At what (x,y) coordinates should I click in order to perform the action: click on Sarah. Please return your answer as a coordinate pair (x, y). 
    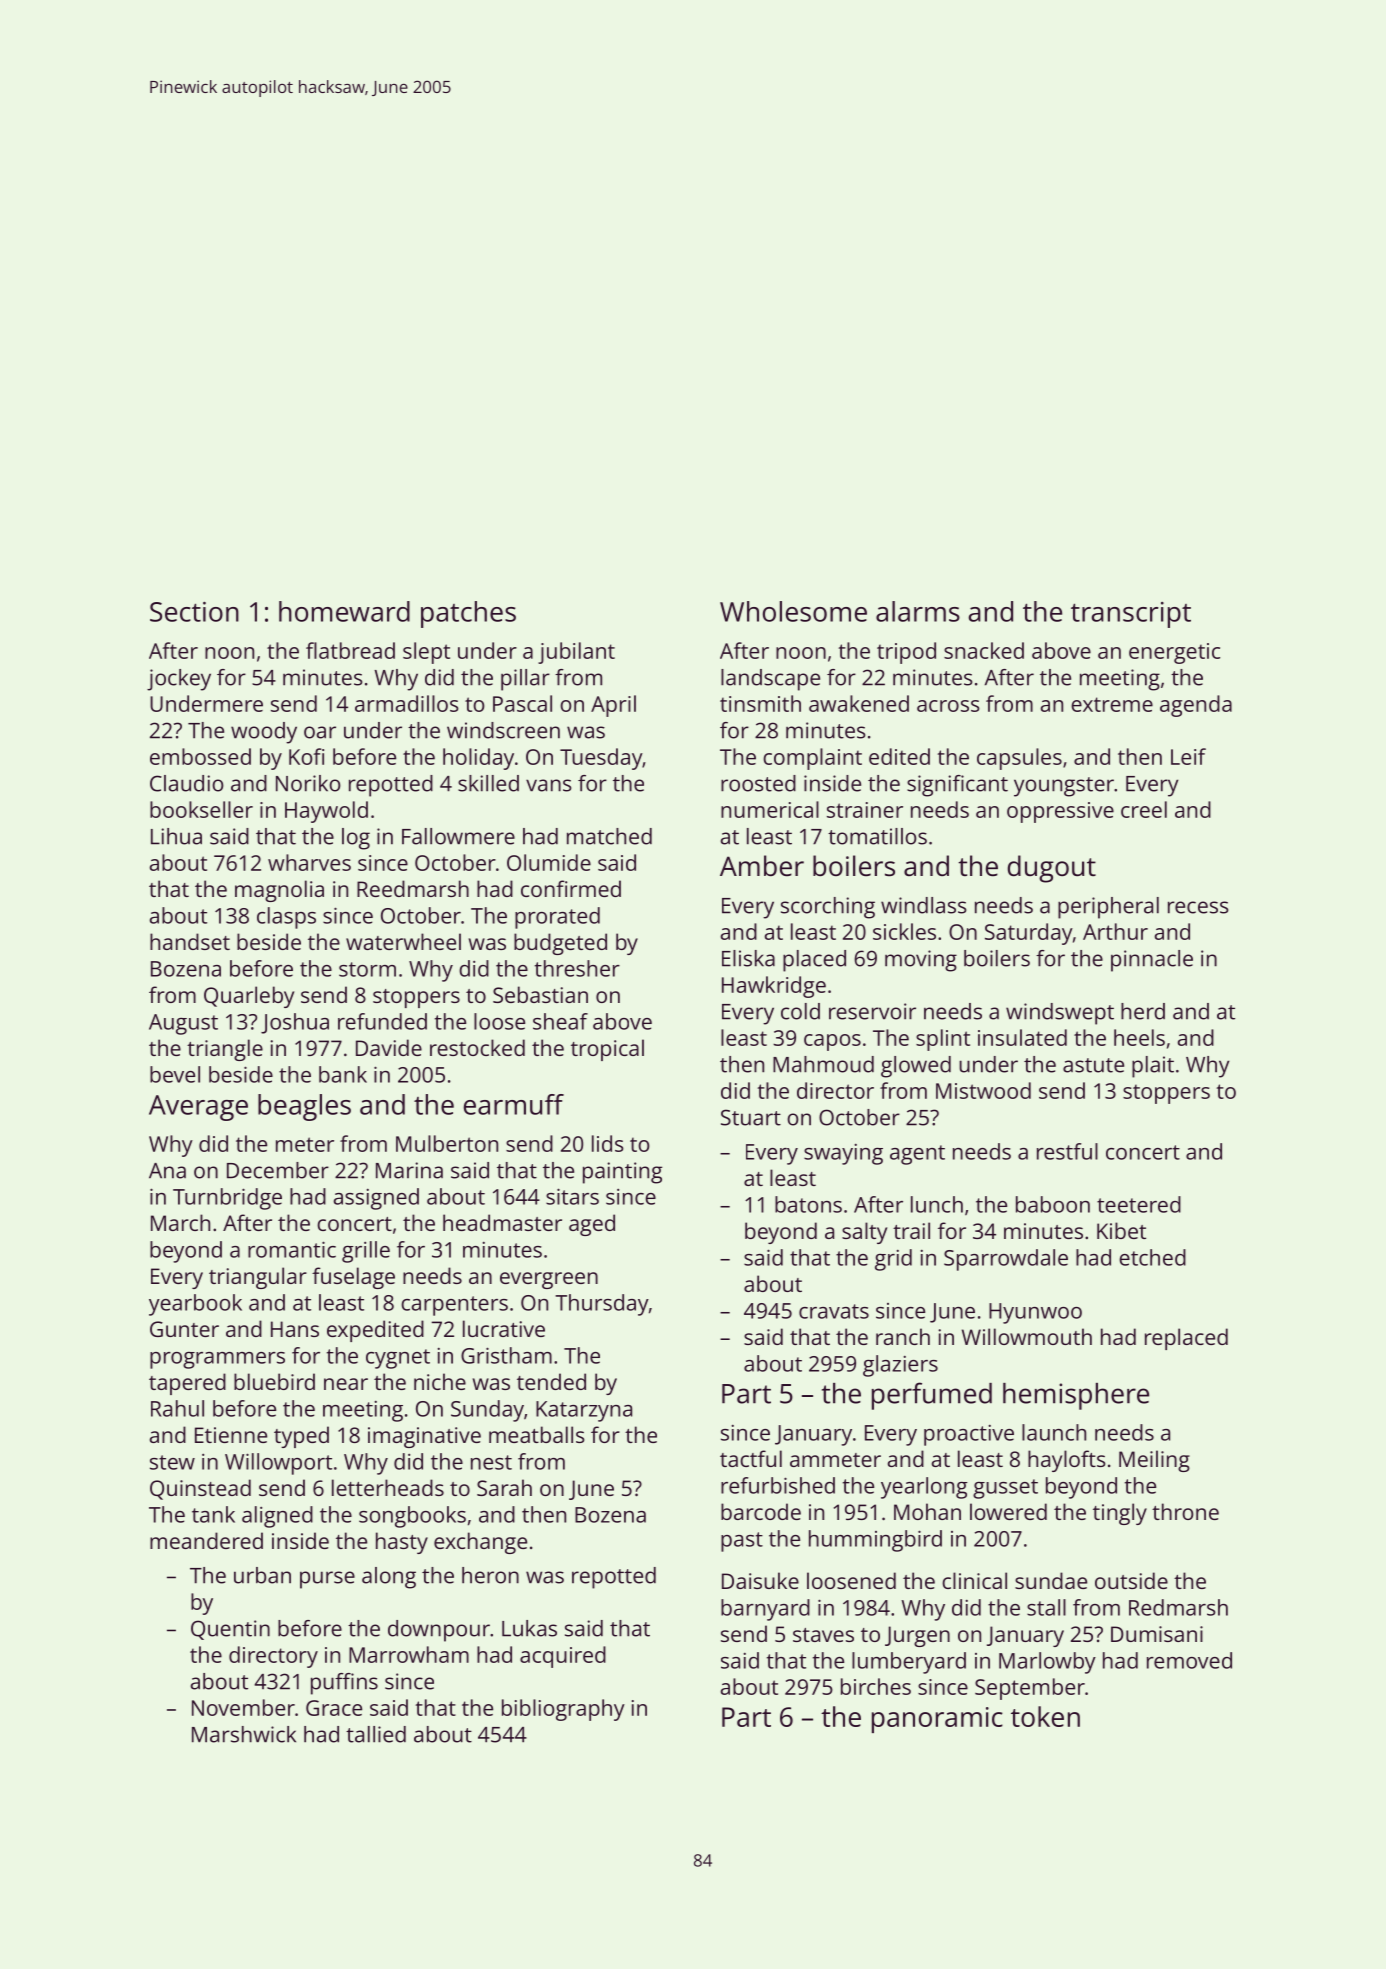
    Looking at the image, I should click on (504, 1487).
